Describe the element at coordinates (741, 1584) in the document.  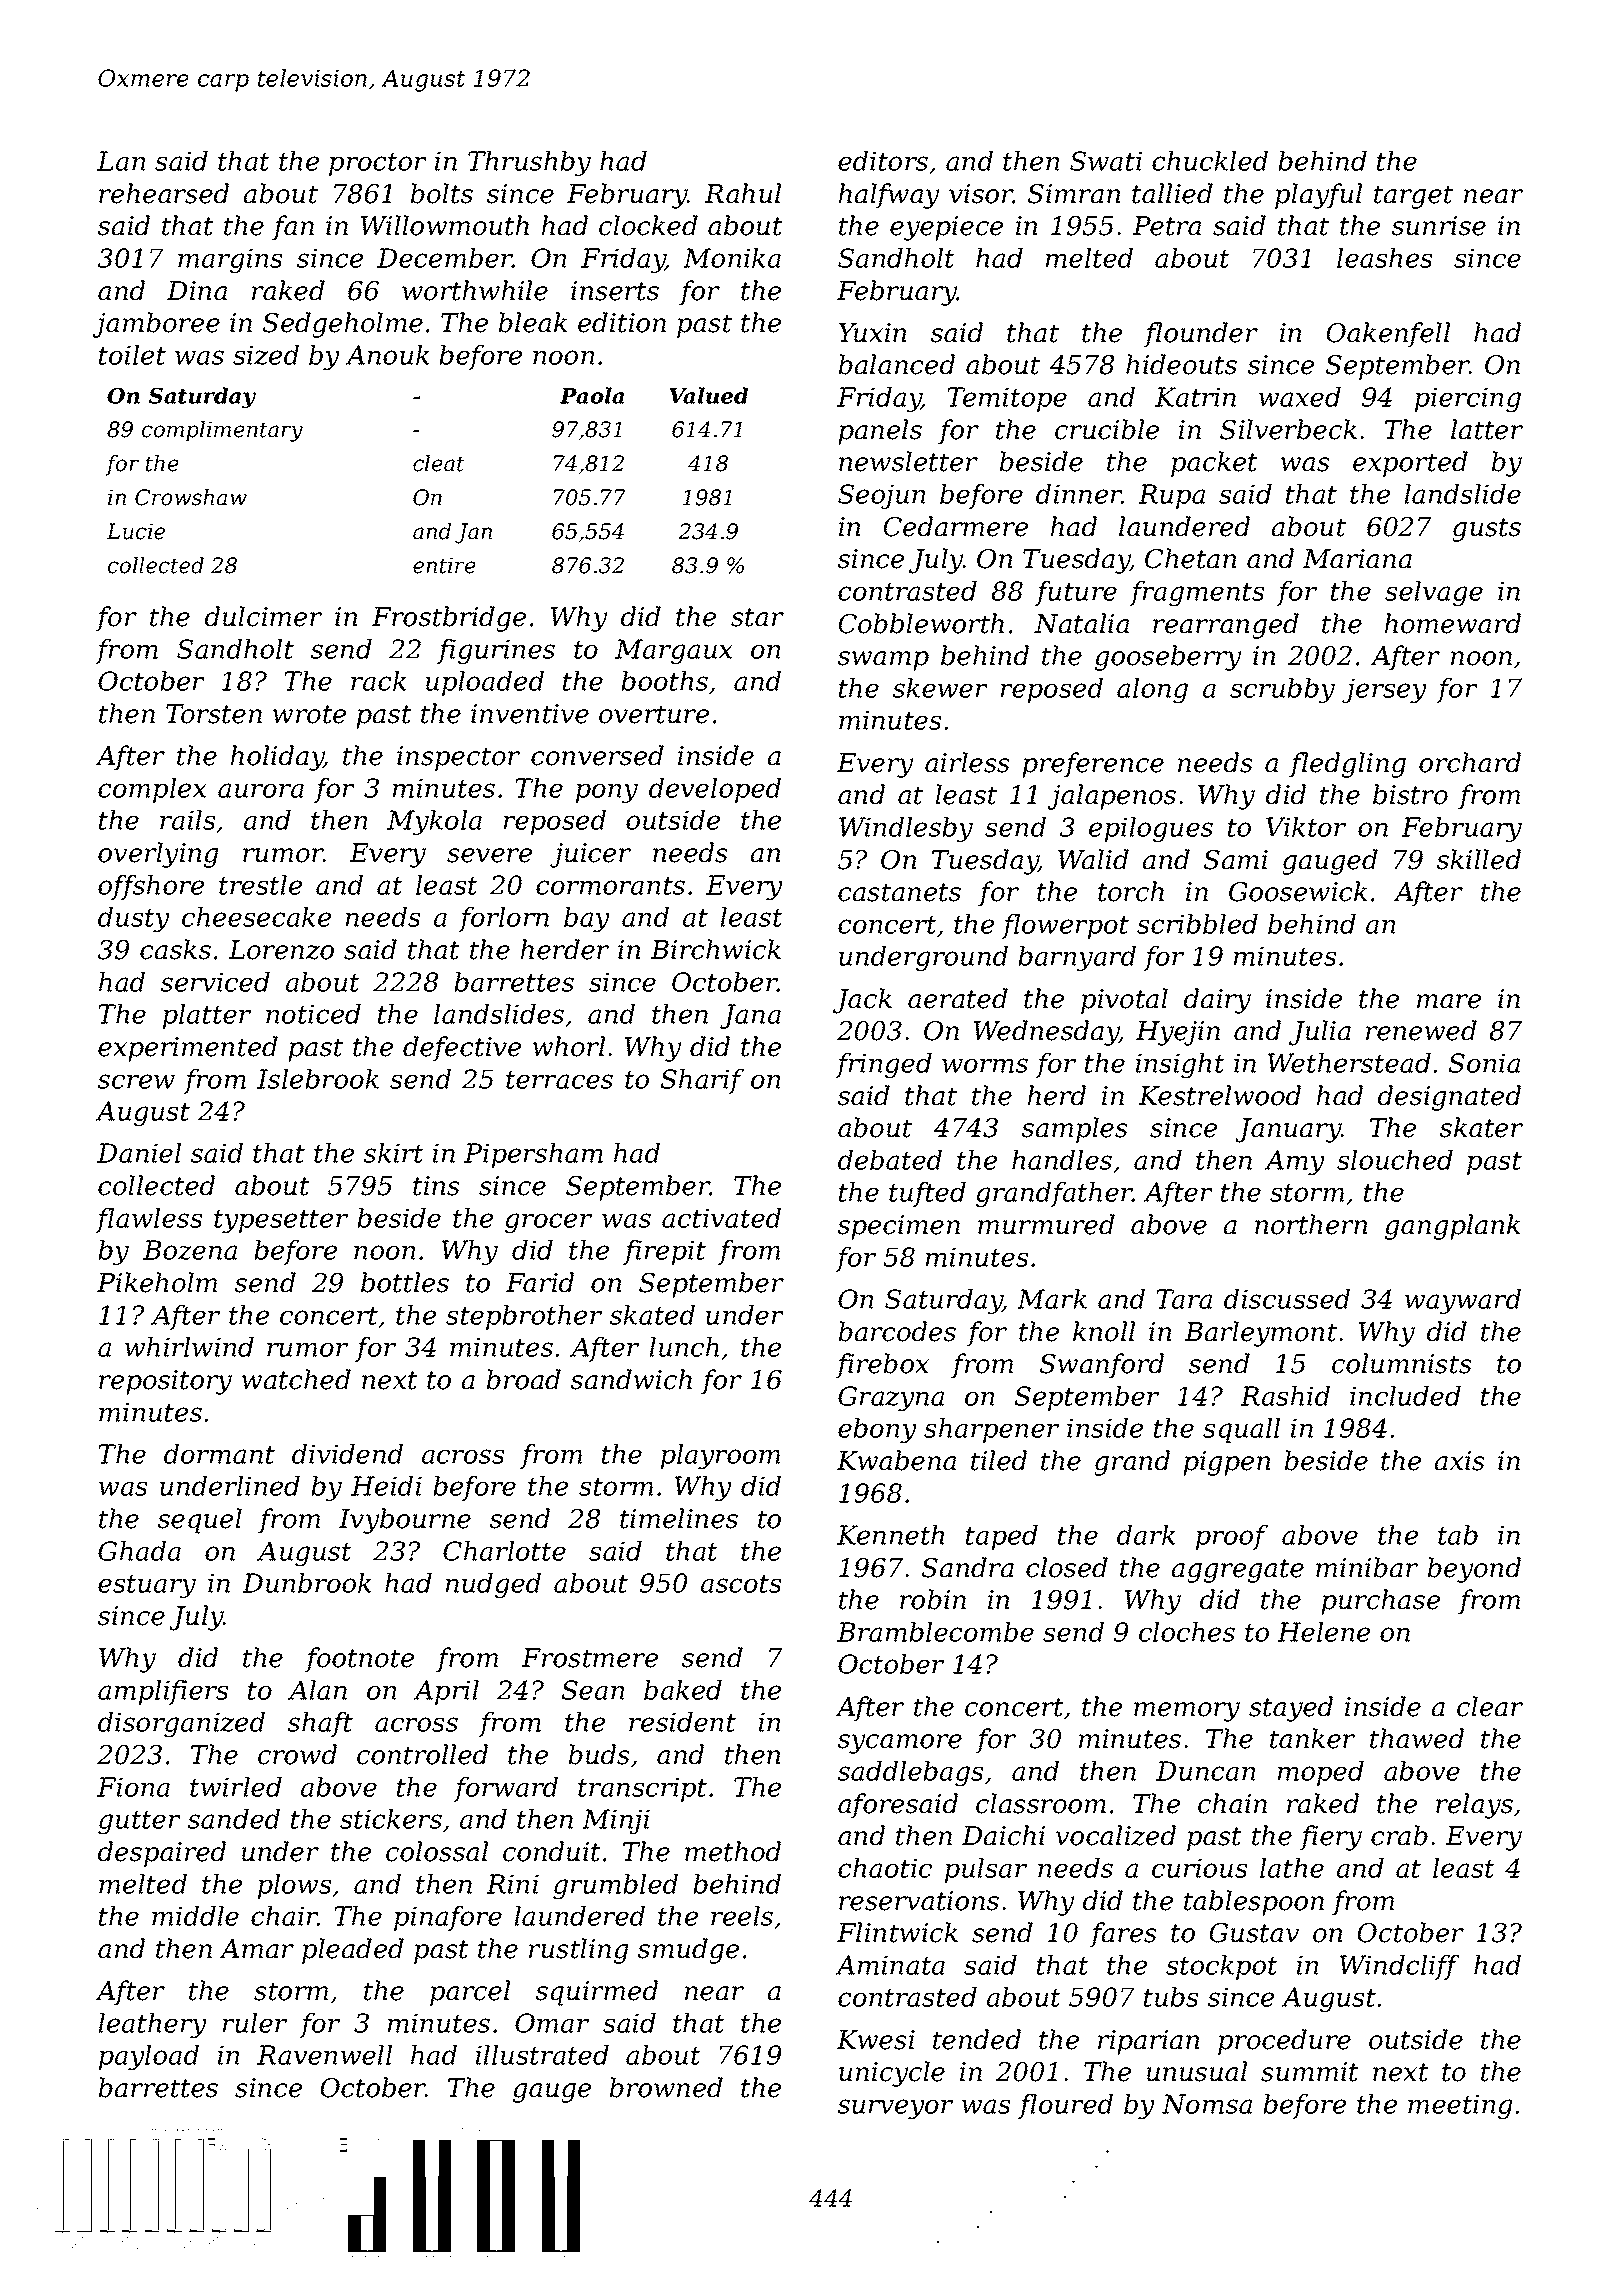
I see `ascots` at that location.
